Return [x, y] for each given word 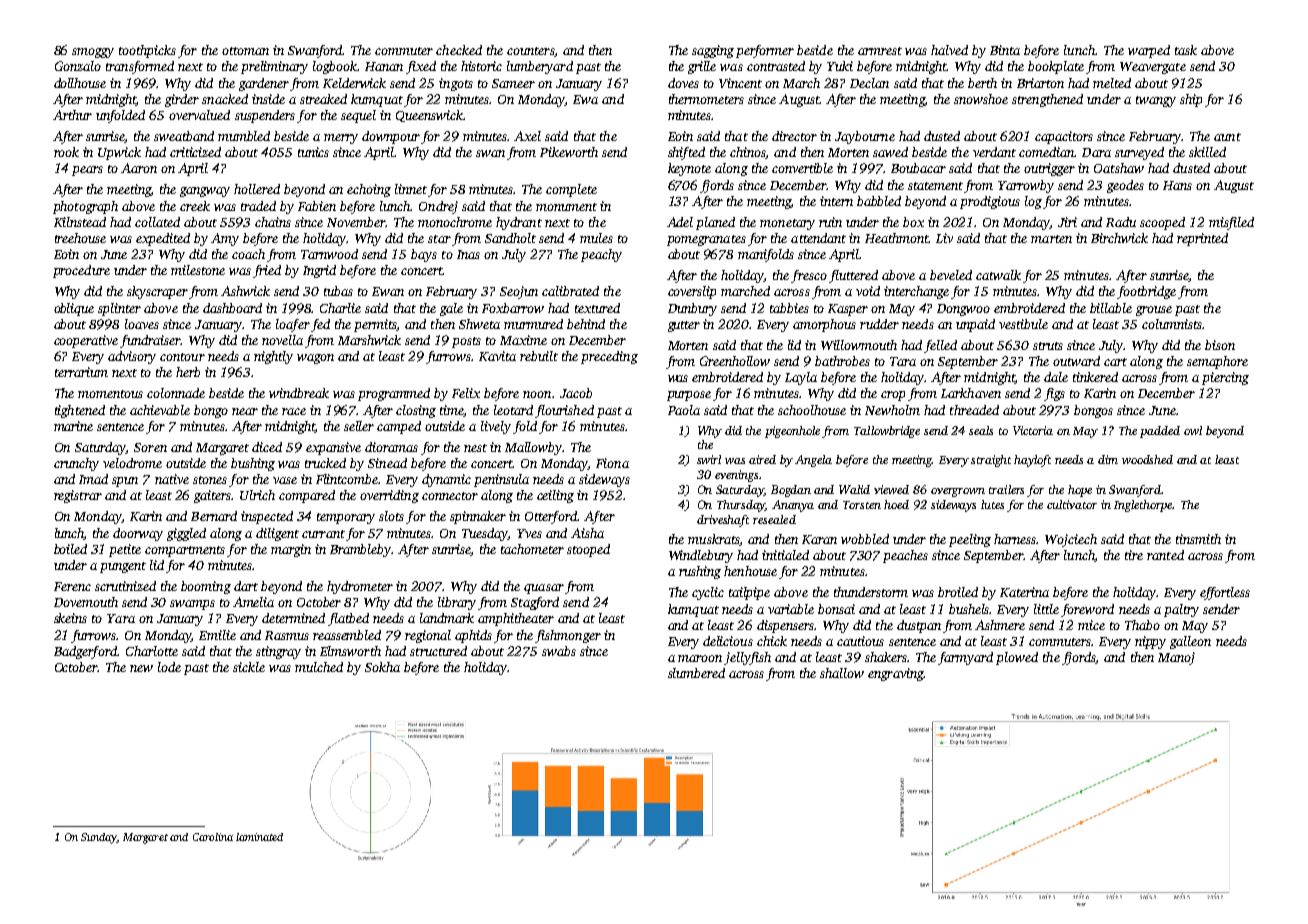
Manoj [1176, 658]
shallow [842, 673]
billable [1111, 308]
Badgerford [85, 652]
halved [949, 50]
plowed [1017, 658]
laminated [259, 837]
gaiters [213, 496]
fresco [809, 276]
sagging [713, 51]
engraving [895, 674]
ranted [1165, 555]
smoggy [93, 53]
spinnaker [478, 517]
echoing [369, 190]
